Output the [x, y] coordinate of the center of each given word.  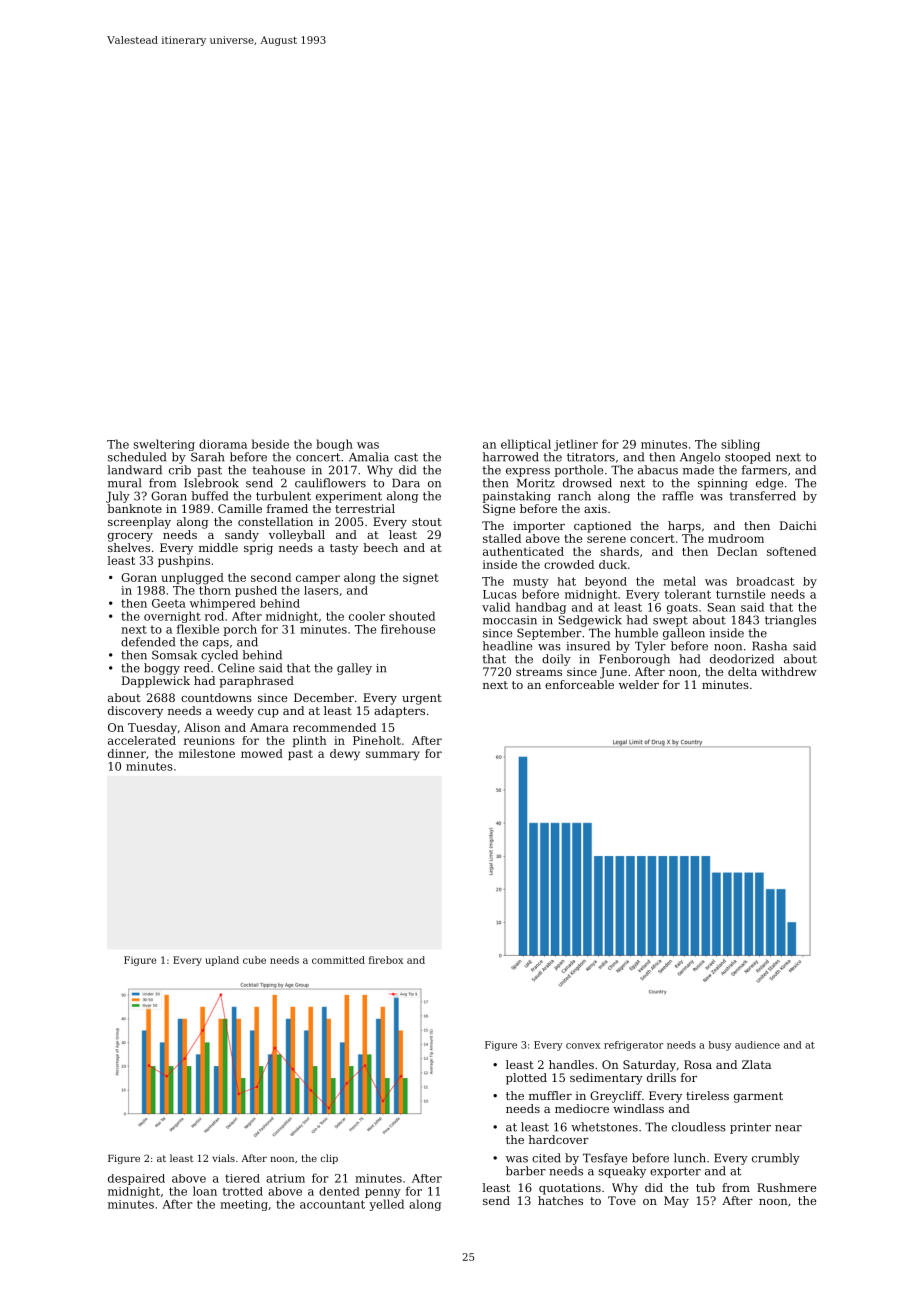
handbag [541, 608]
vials [223, 1158]
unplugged [193, 579]
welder [639, 684]
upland [222, 961]
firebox [386, 960]
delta [742, 671]
